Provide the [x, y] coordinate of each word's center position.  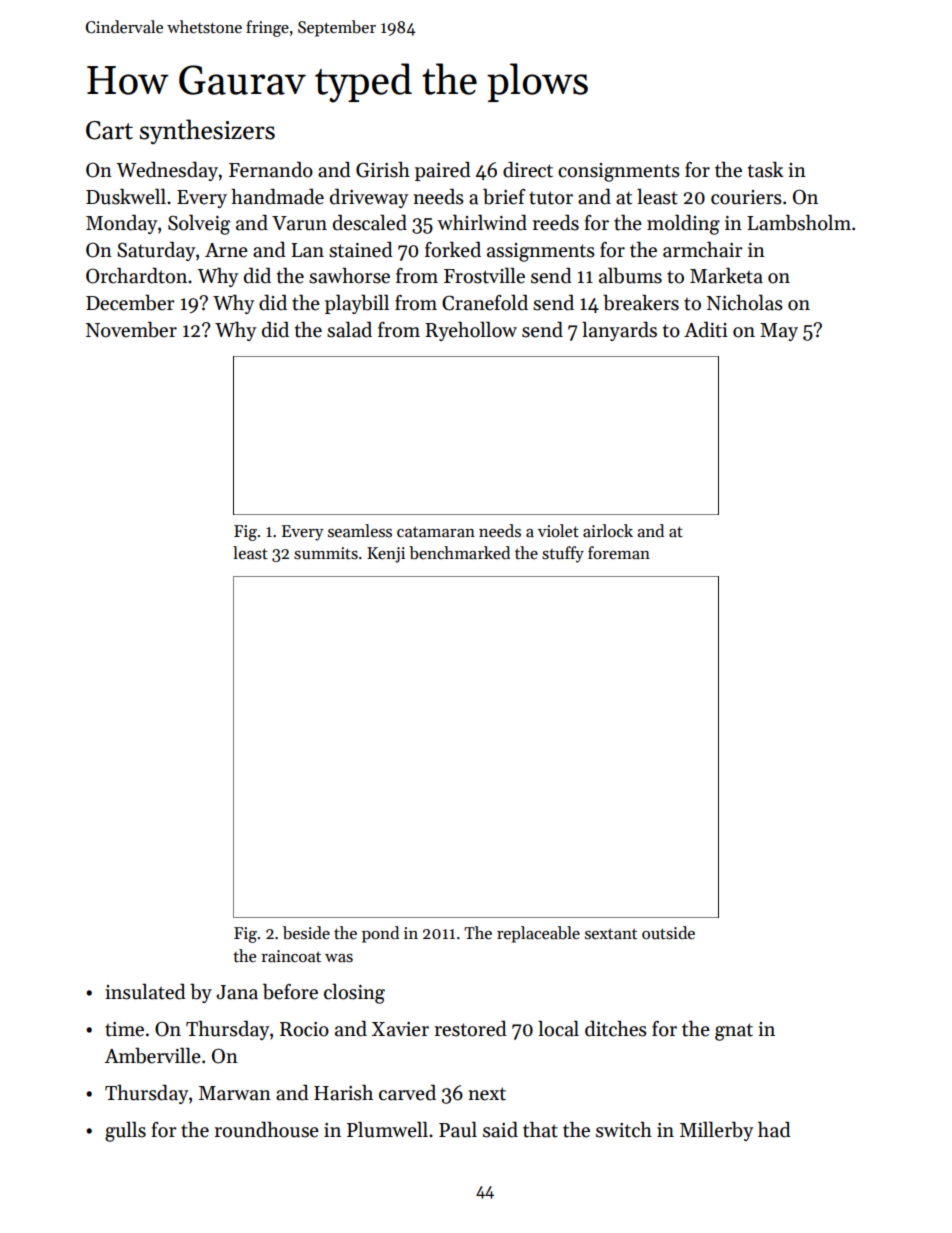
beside [306, 933]
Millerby [716, 1131]
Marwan [235, 1093]
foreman [619, 553]
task [765, 170]
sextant [611, 934]
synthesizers [207, 131]
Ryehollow [471, 331]
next [487, 1094]
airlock [608, 531]
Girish [383, 170]
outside [668, 933]
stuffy [563, 554]
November [131, 330]
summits [326, 553]
